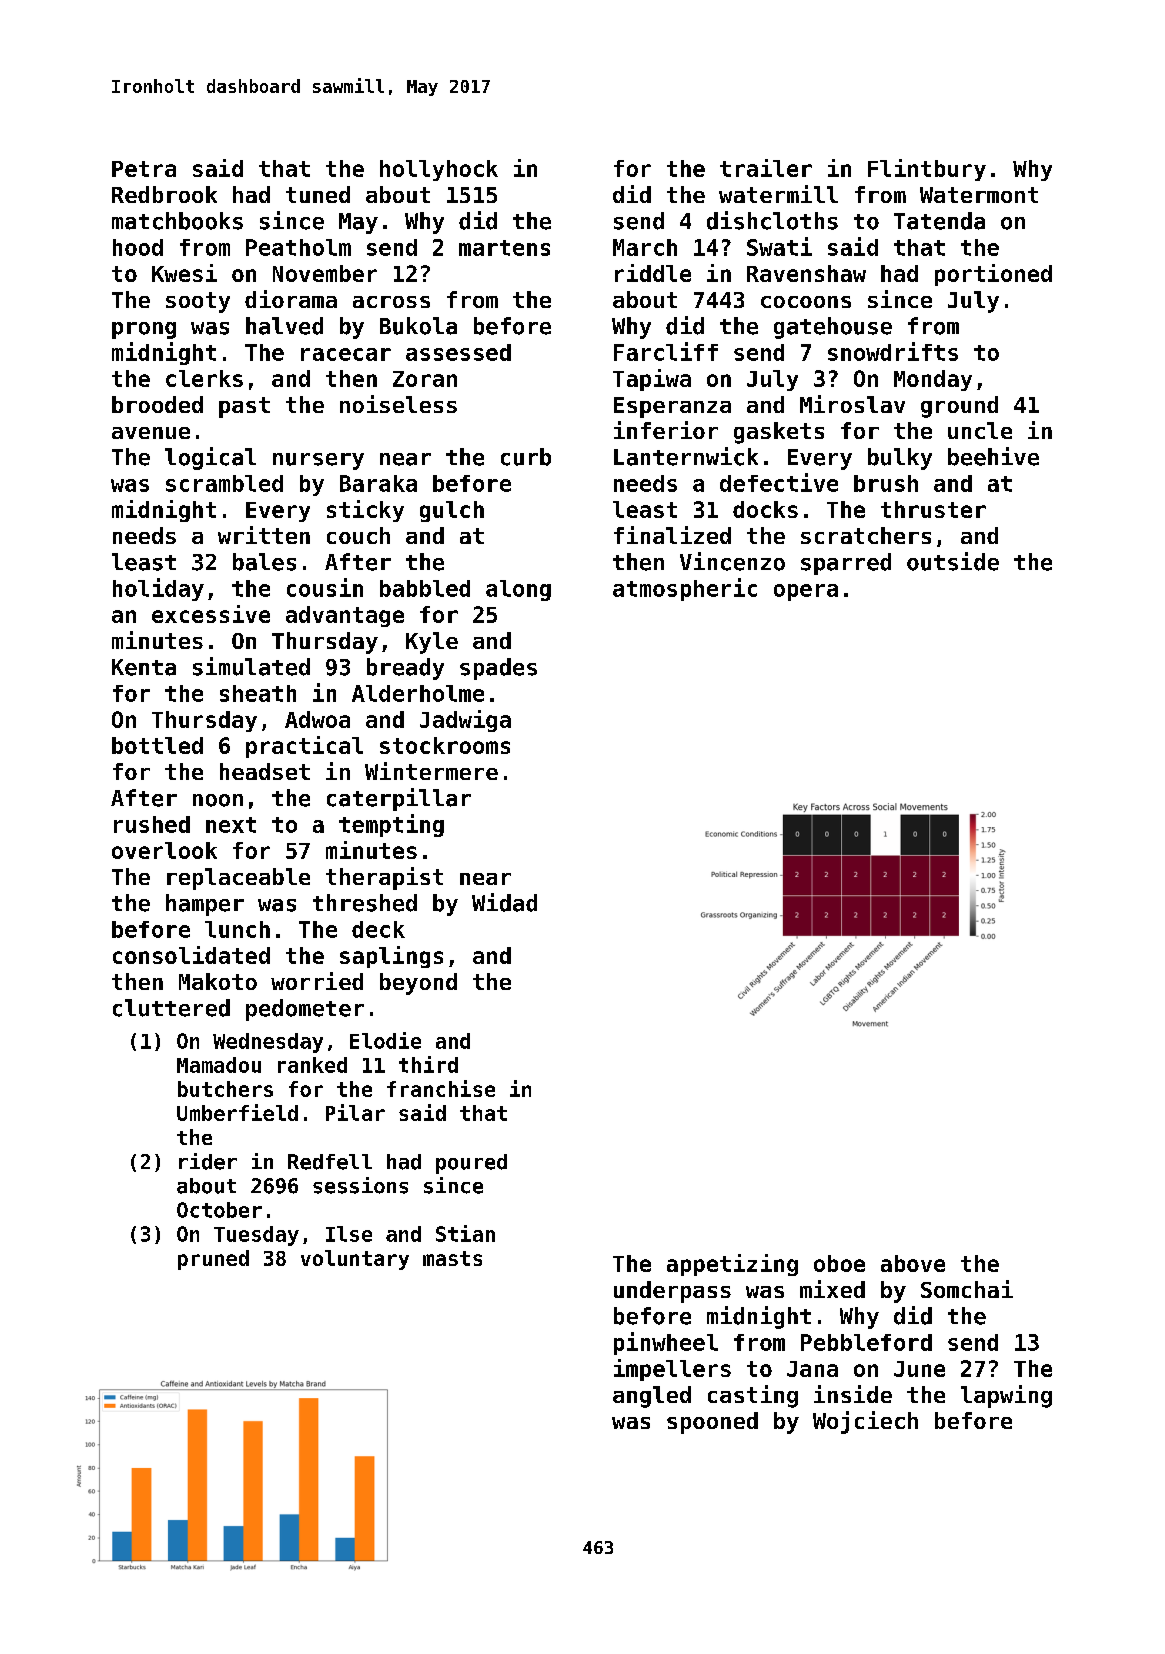 This screenshot has width=1165, height=1654. What do you see at coordinates (465, 721) in the screenshot?
I see `Jadwiga` at bounding box center [465, 721].
